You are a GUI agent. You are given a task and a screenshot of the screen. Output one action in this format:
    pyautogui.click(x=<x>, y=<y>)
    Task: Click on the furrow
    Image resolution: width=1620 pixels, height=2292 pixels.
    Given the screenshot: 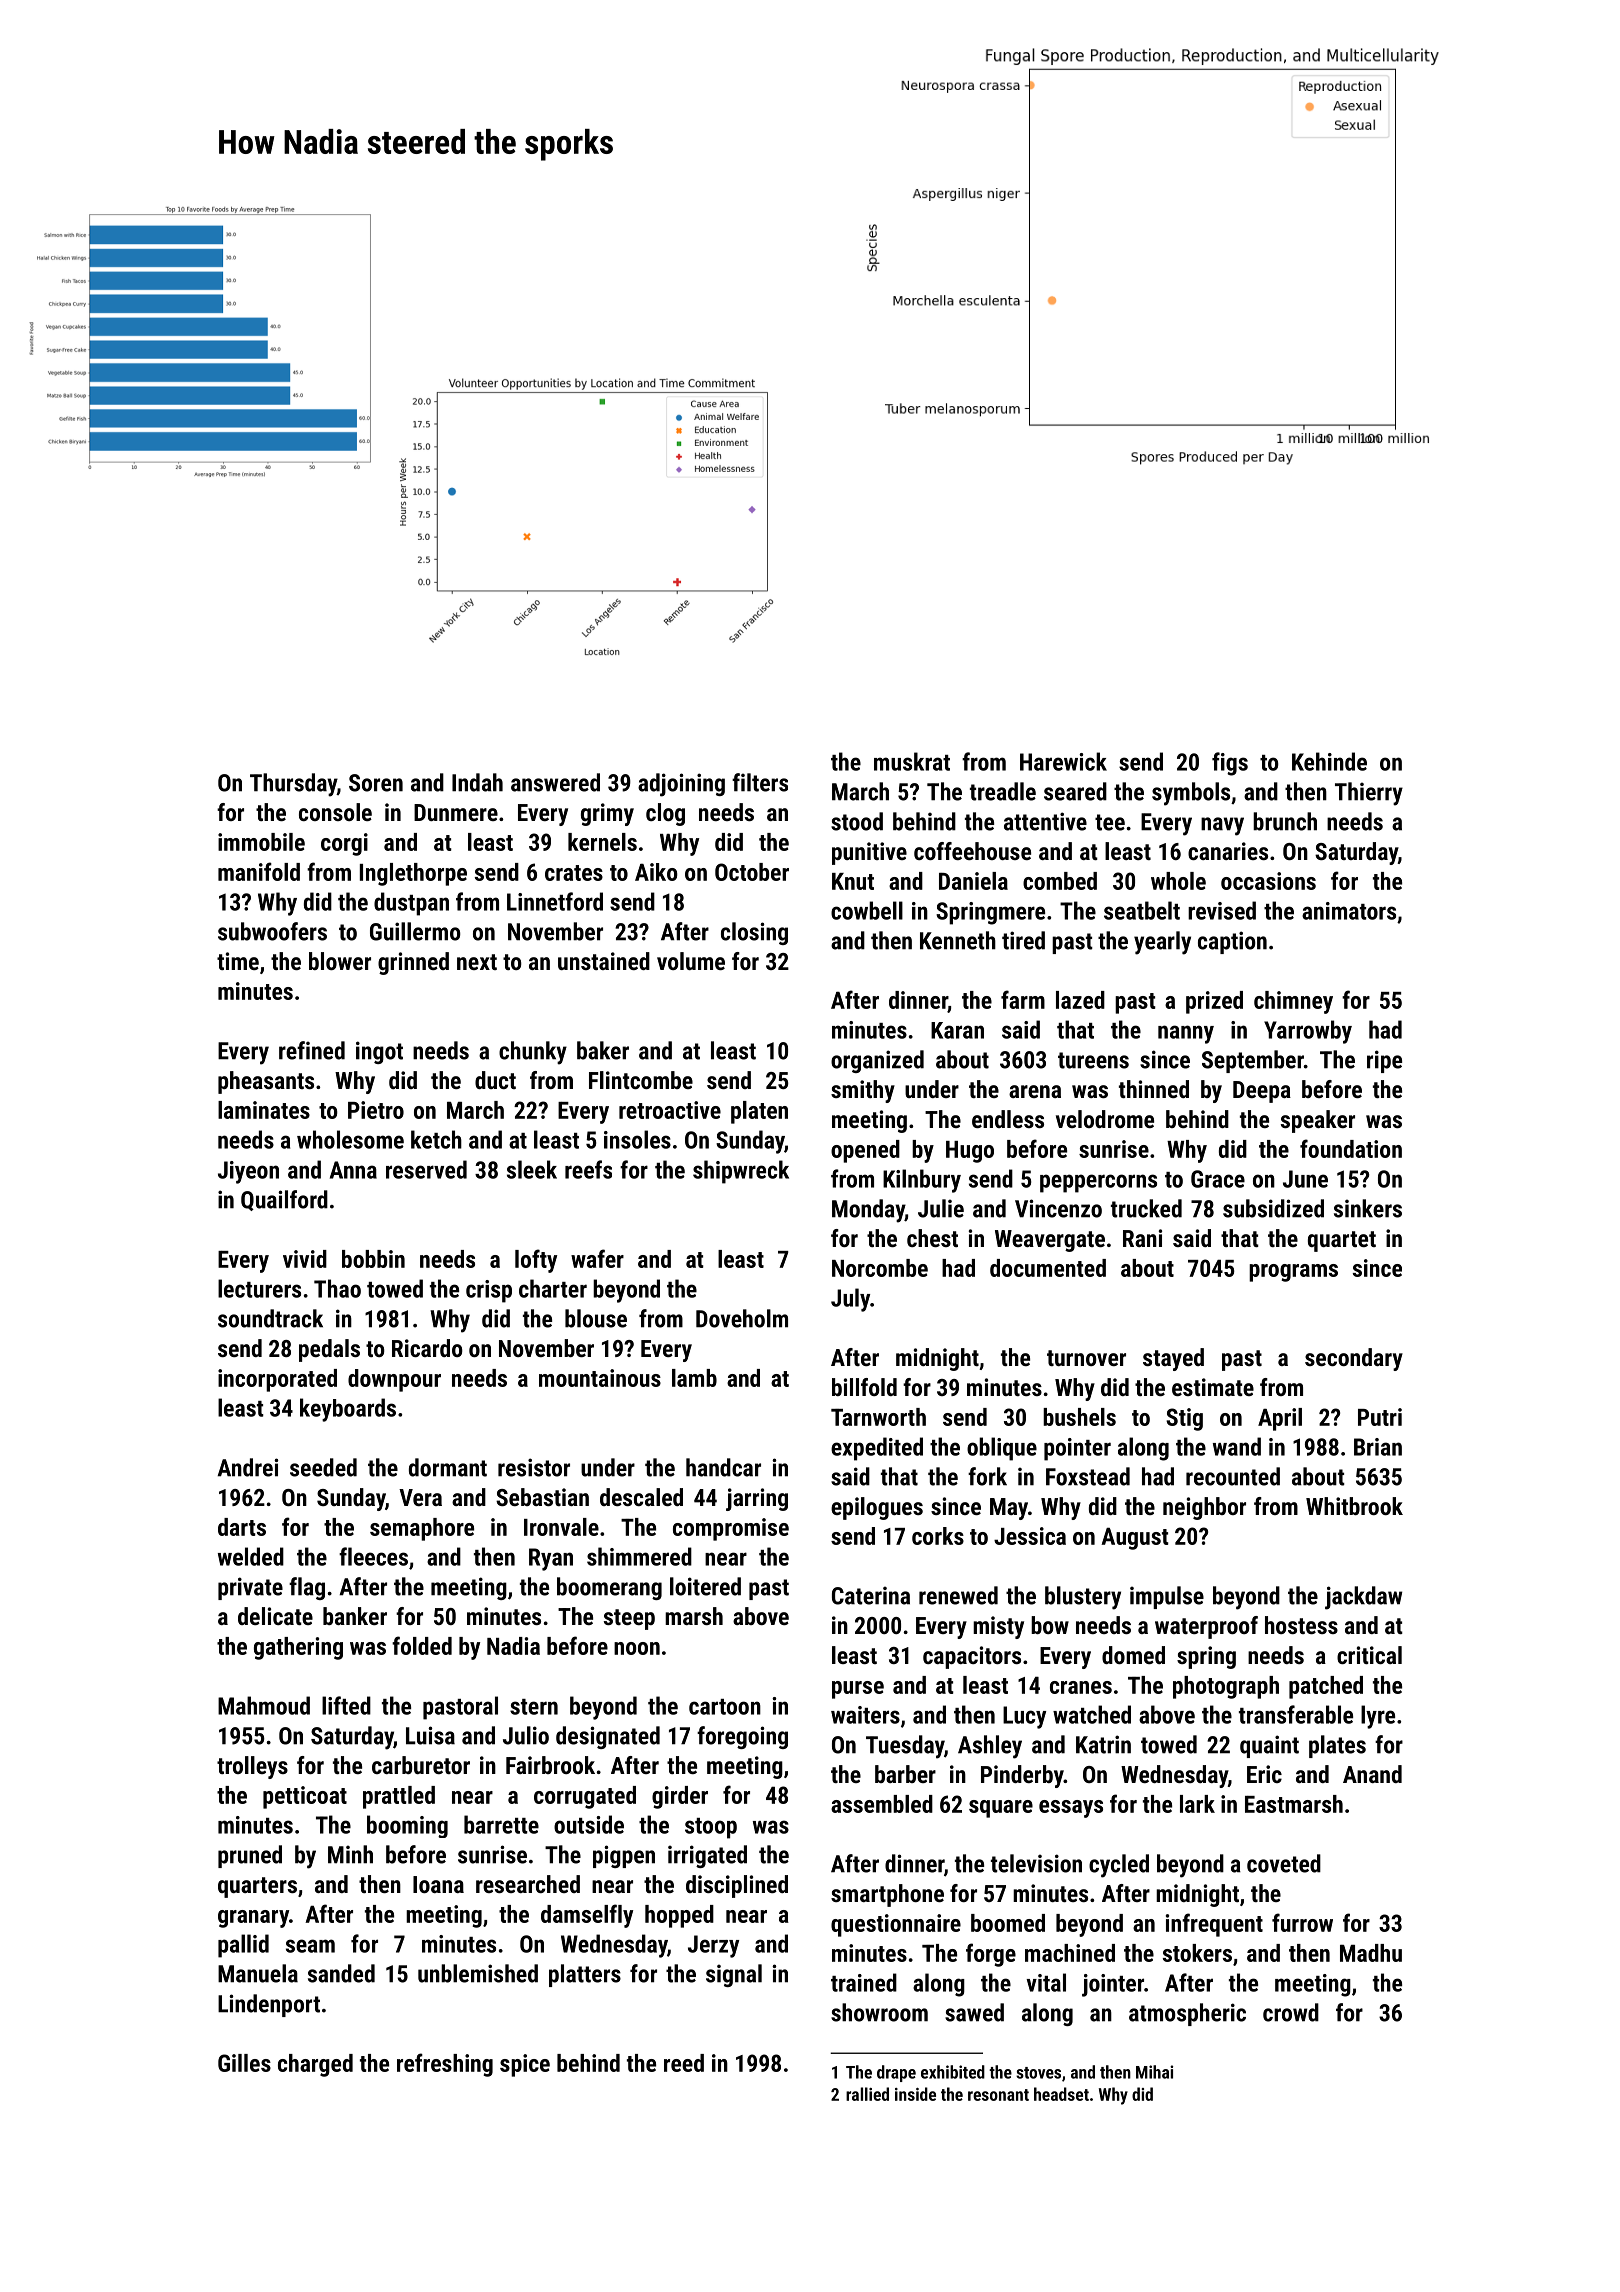 What is the action you would take?
    pyautogui.click(x=1302, y=1922)
